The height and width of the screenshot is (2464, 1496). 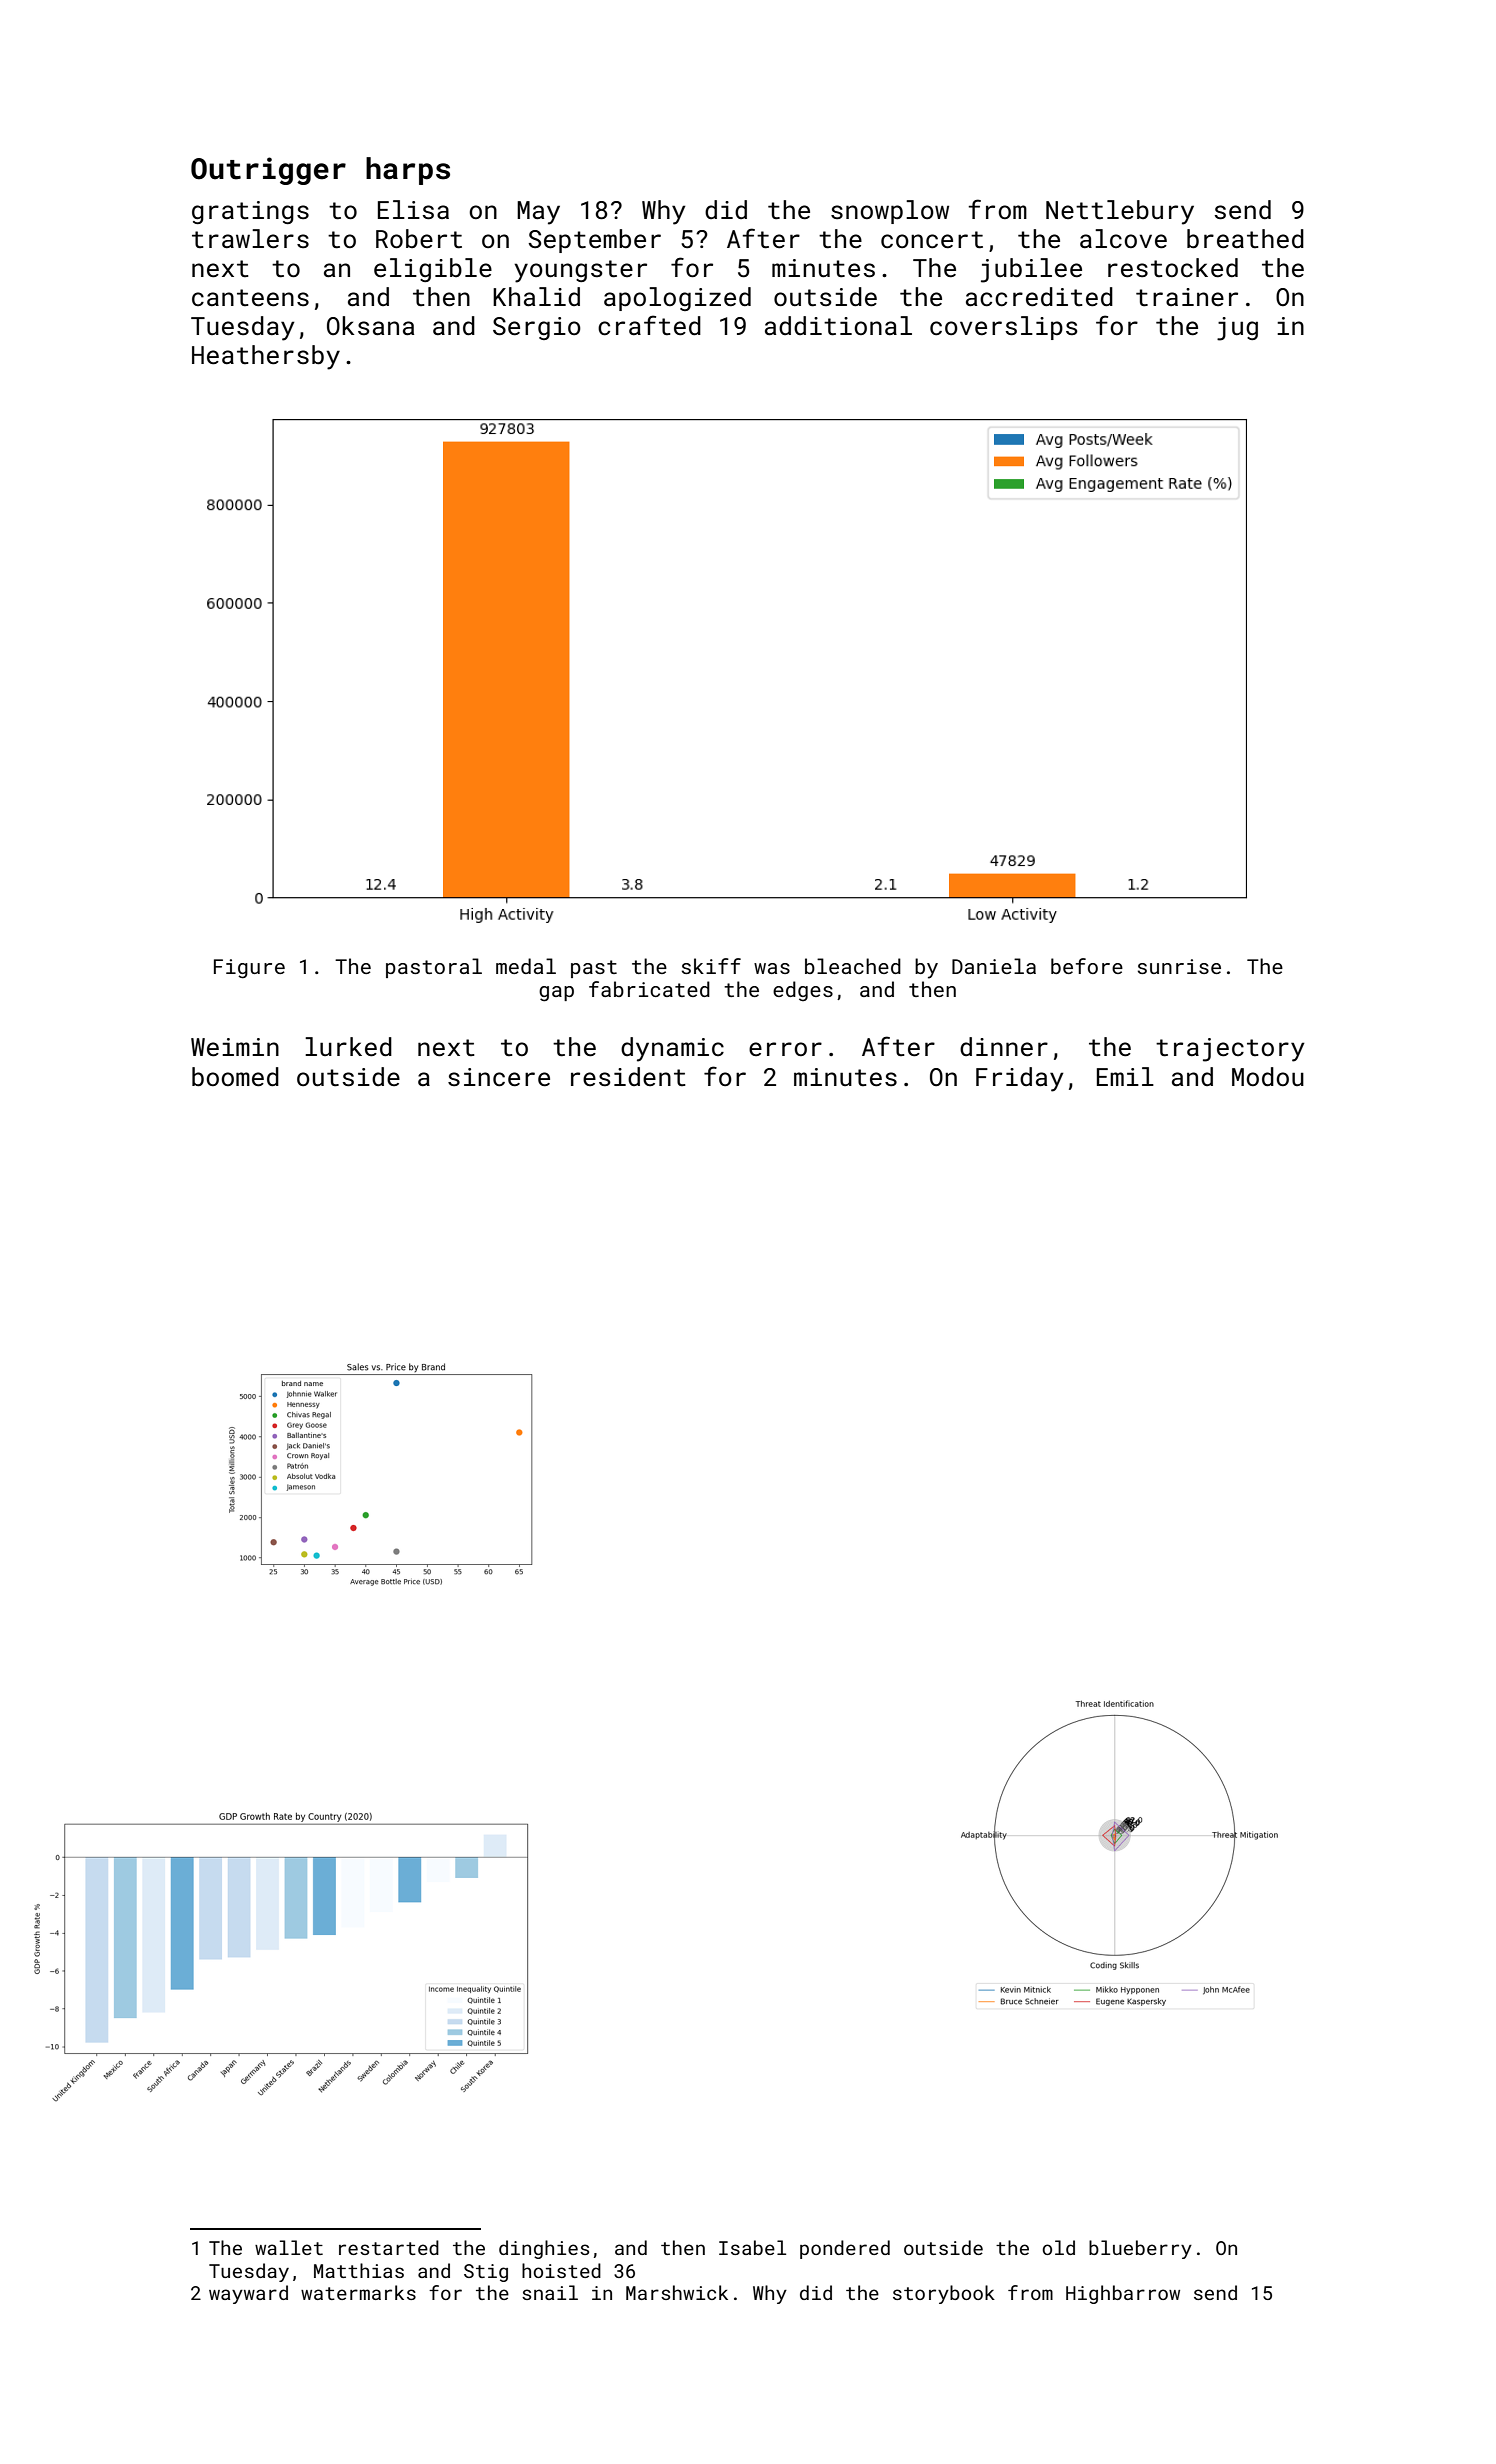 What do you see at coordinates (266, 357) in the screenshot?
I see `Heathersby` at bounding box center [266, 357].
